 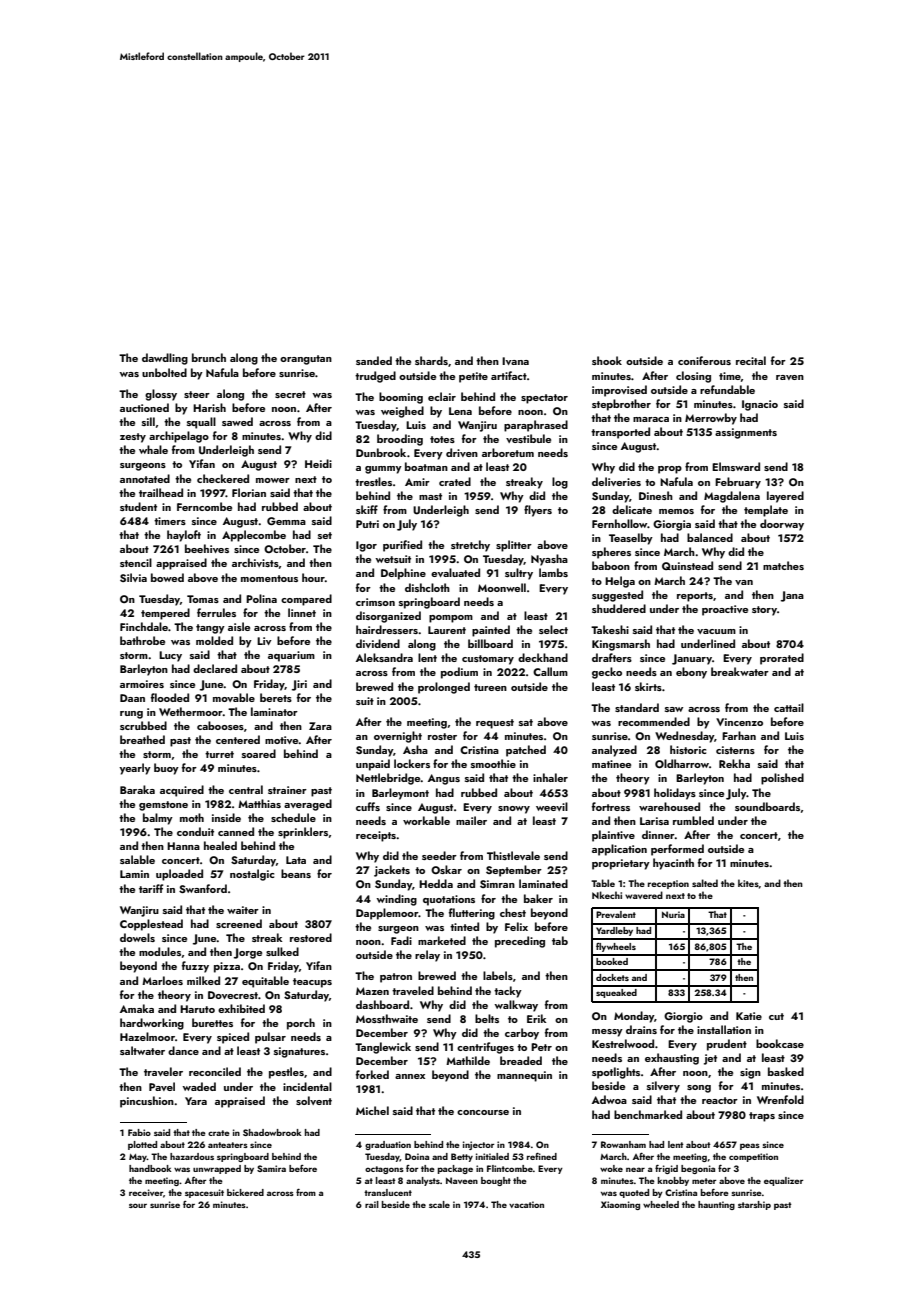 I want to click on breakwater, so click(x=740, y=671).
